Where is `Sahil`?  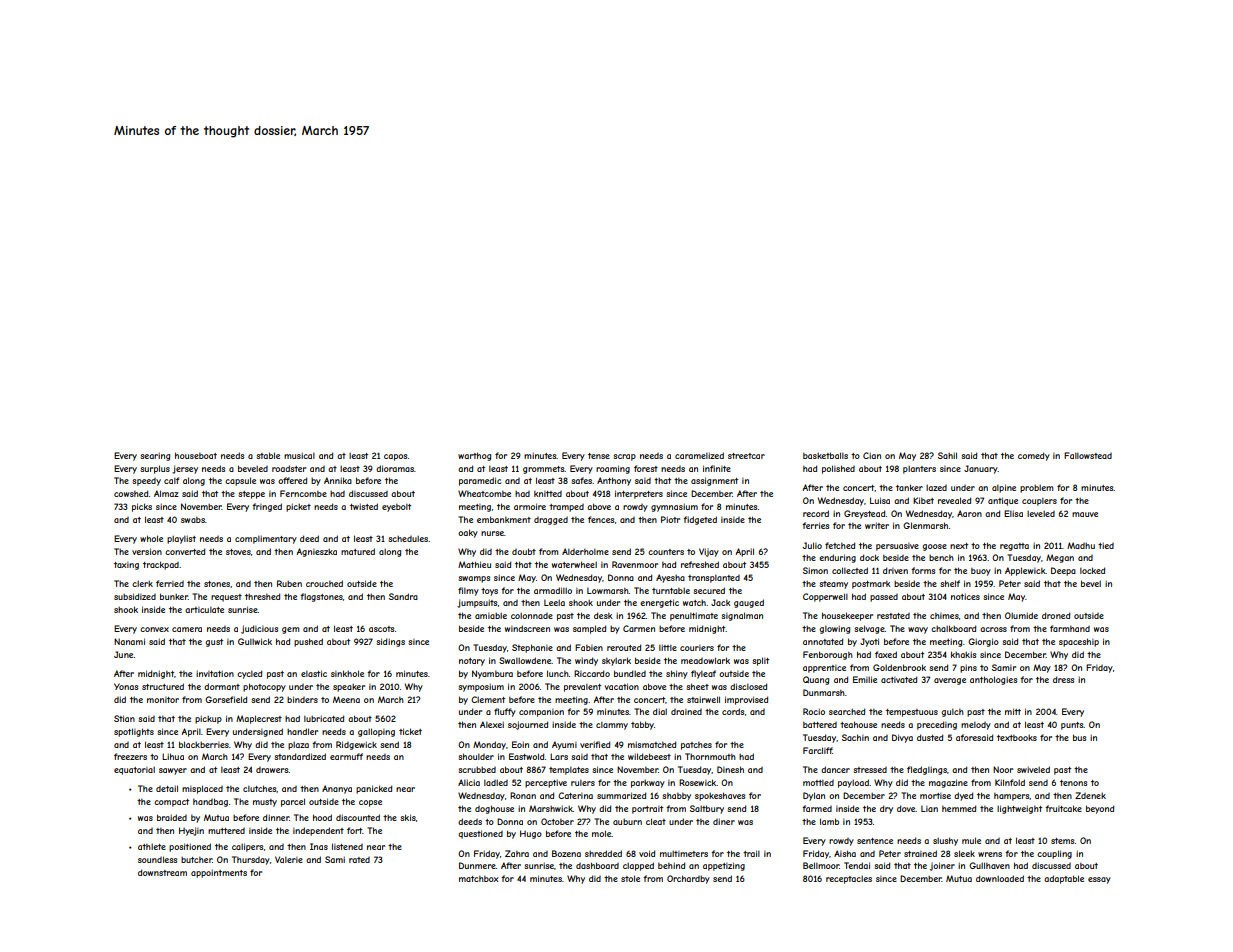
Sahil is located at coordinates (947, 455).
